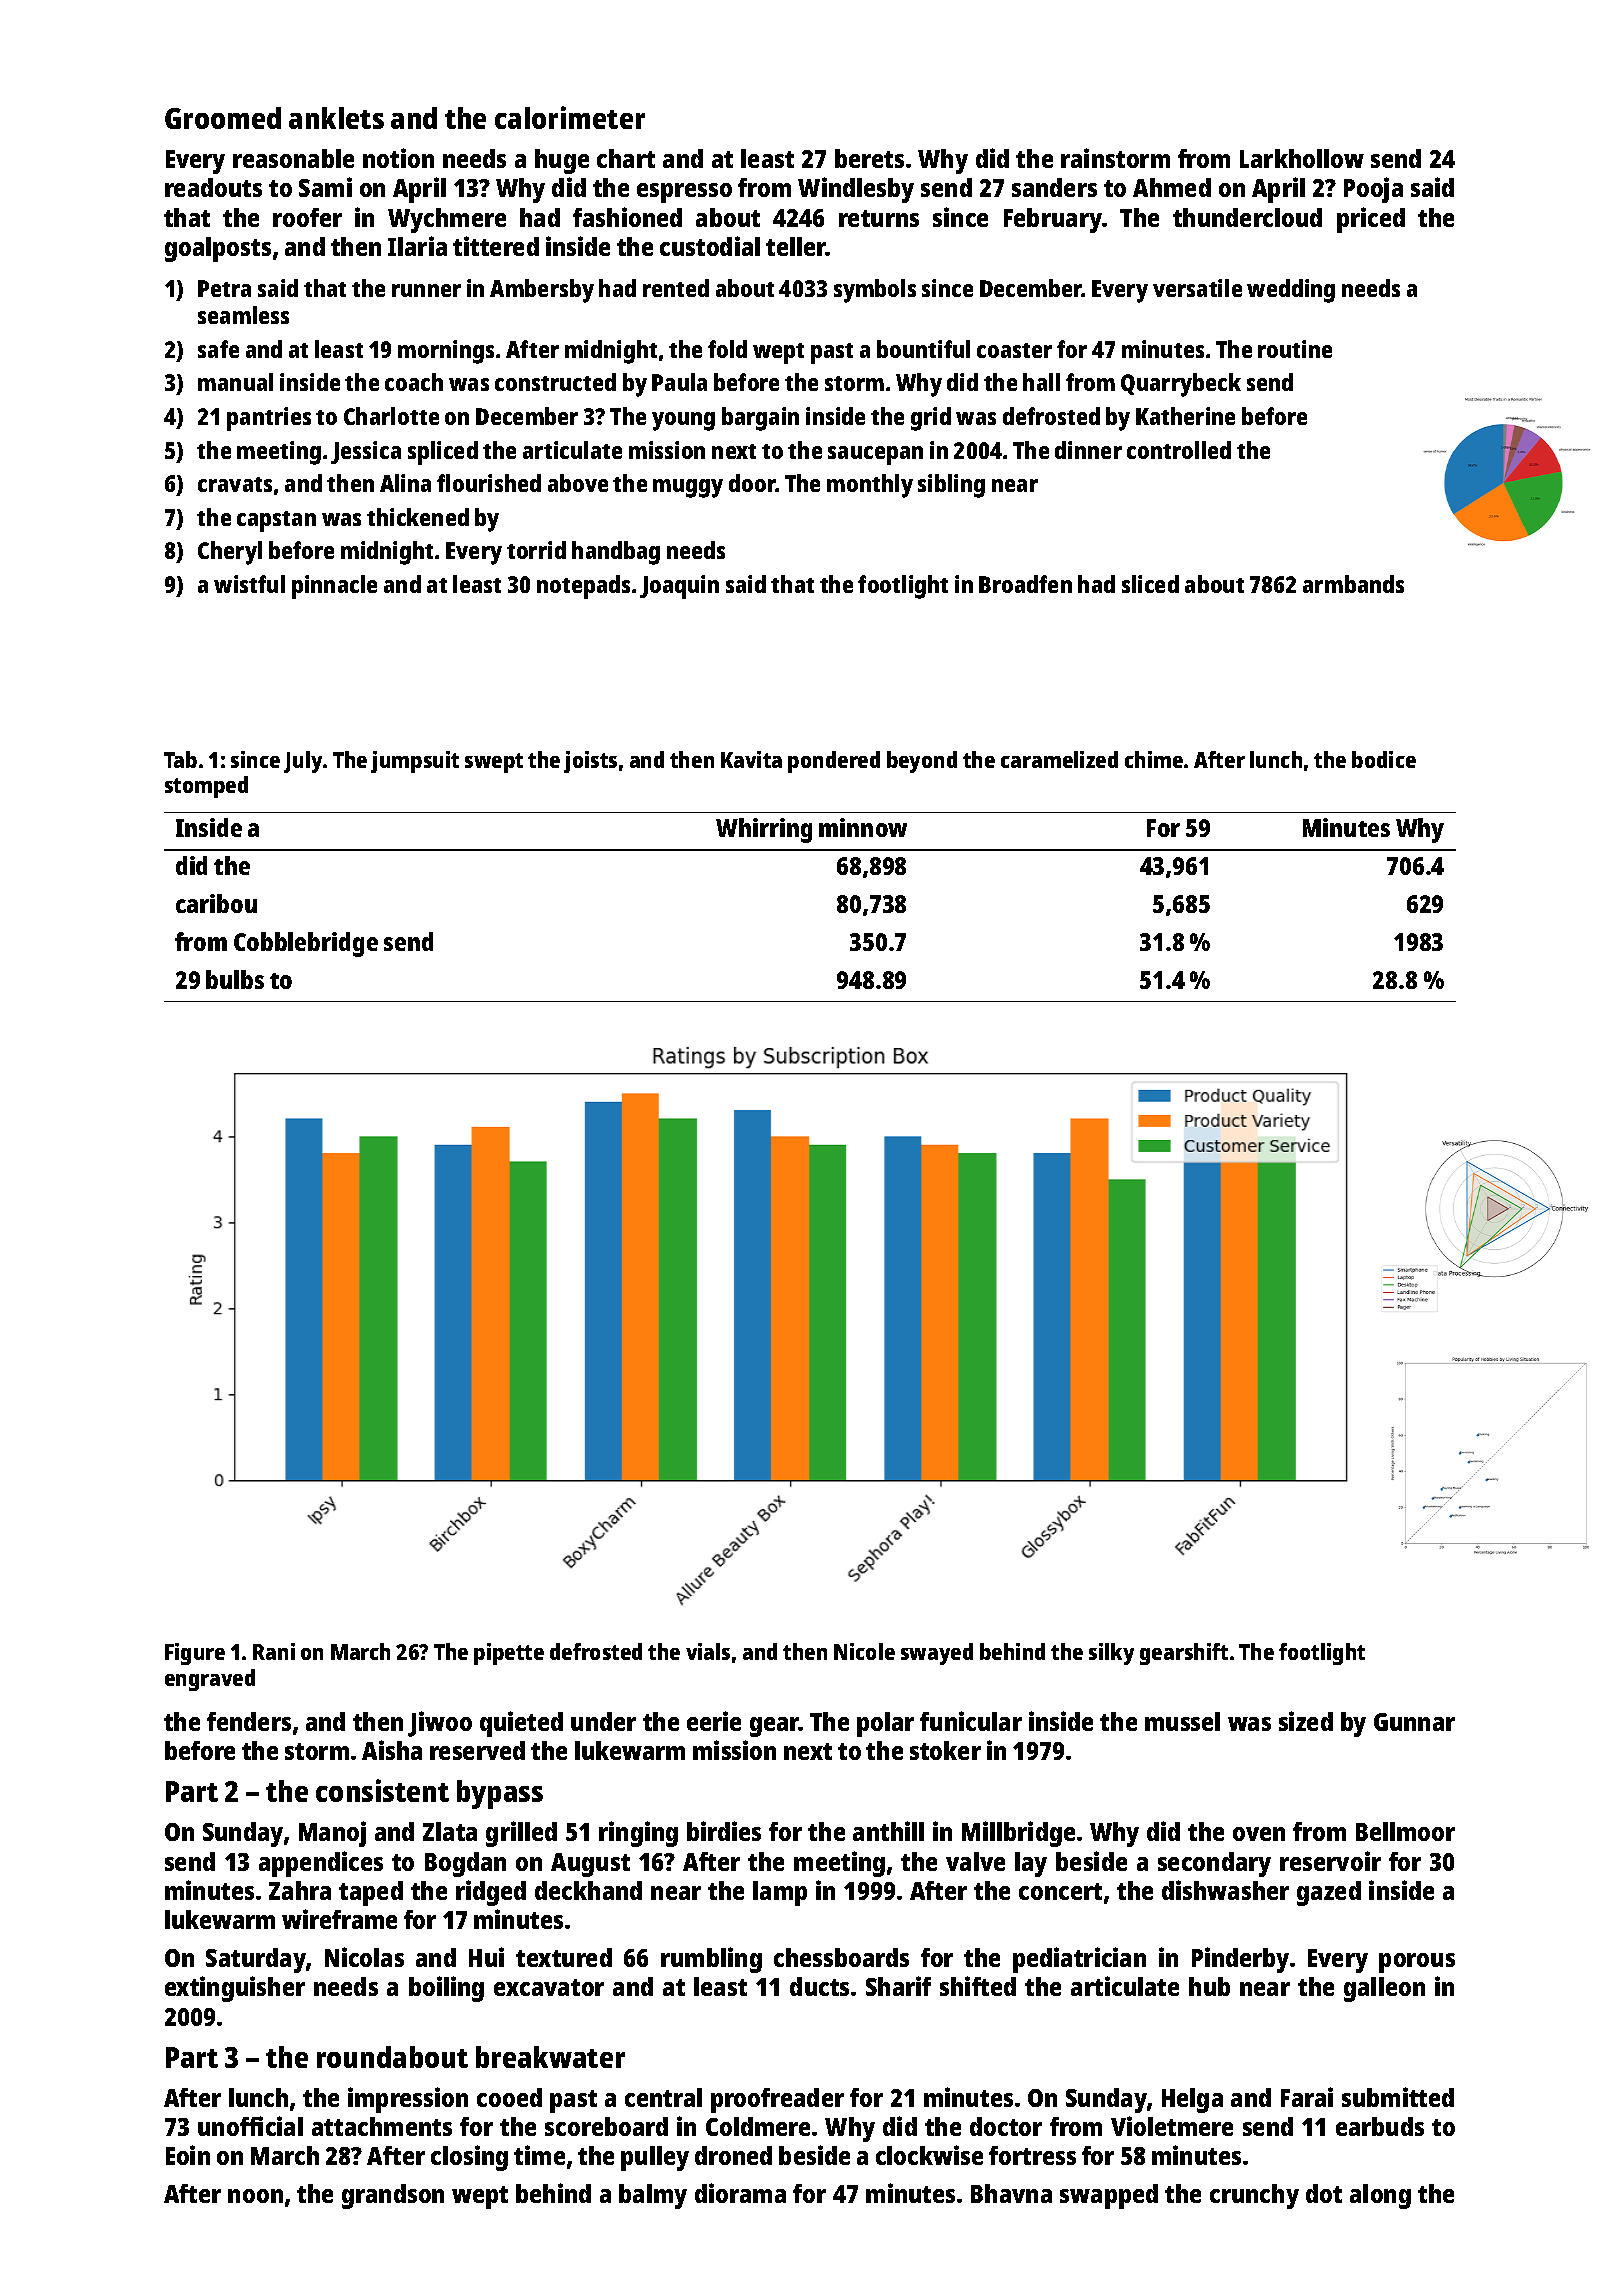  What do you see at coordinates (869, 158) in the screenshot?
I see `berets` at bounding box center [869, 158].
